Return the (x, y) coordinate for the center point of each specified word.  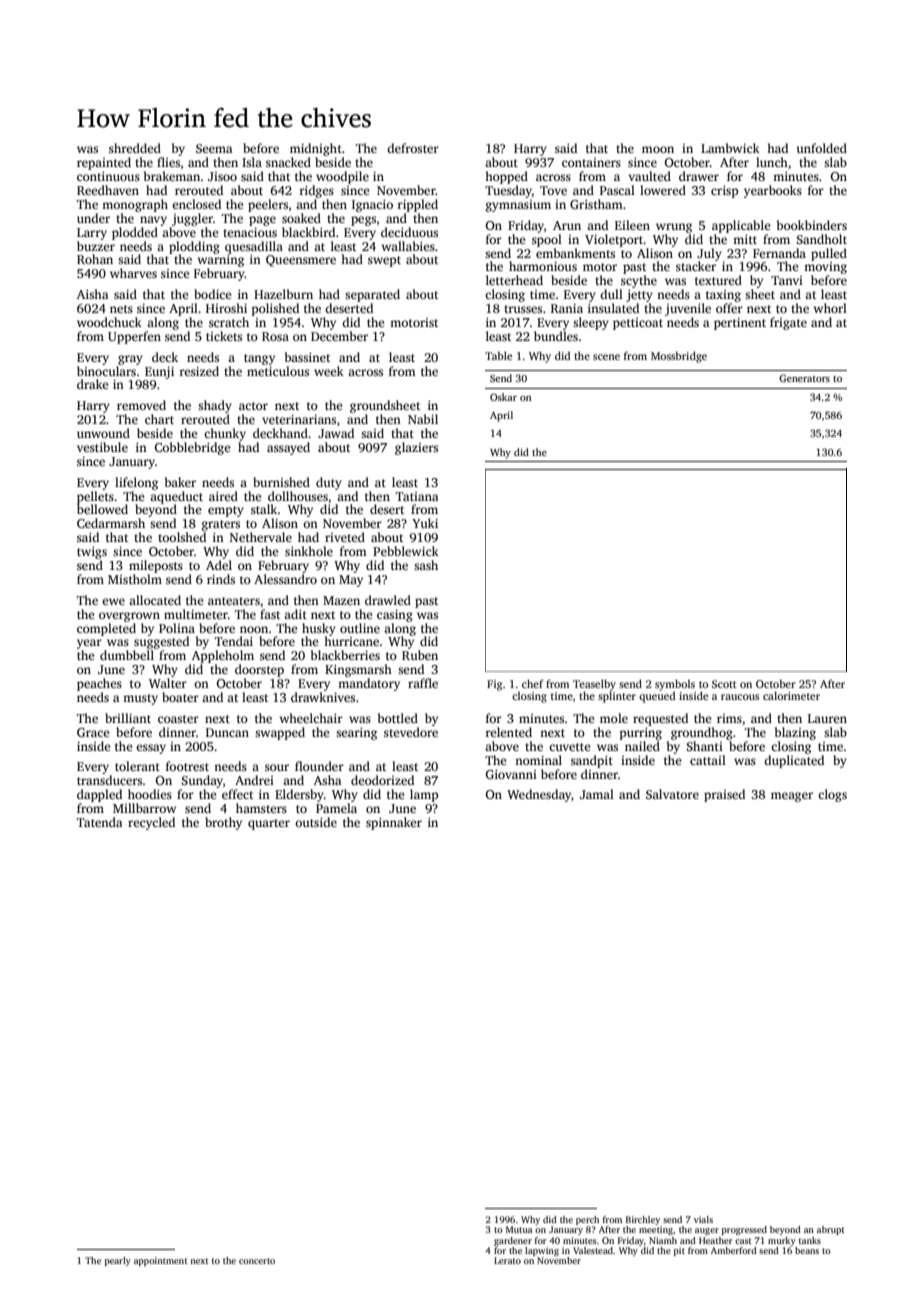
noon (254, 629)
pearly (118, 1261)
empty (226, 511)
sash (426, 565)
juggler (192, 219)
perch (587, 1220)
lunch (772, 162)
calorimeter (791, 695)
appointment (161, 1261)
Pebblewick (406, 551)
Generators (804, 378)
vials (703, 1219)
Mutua (519, 1229)
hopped (506, 177)
